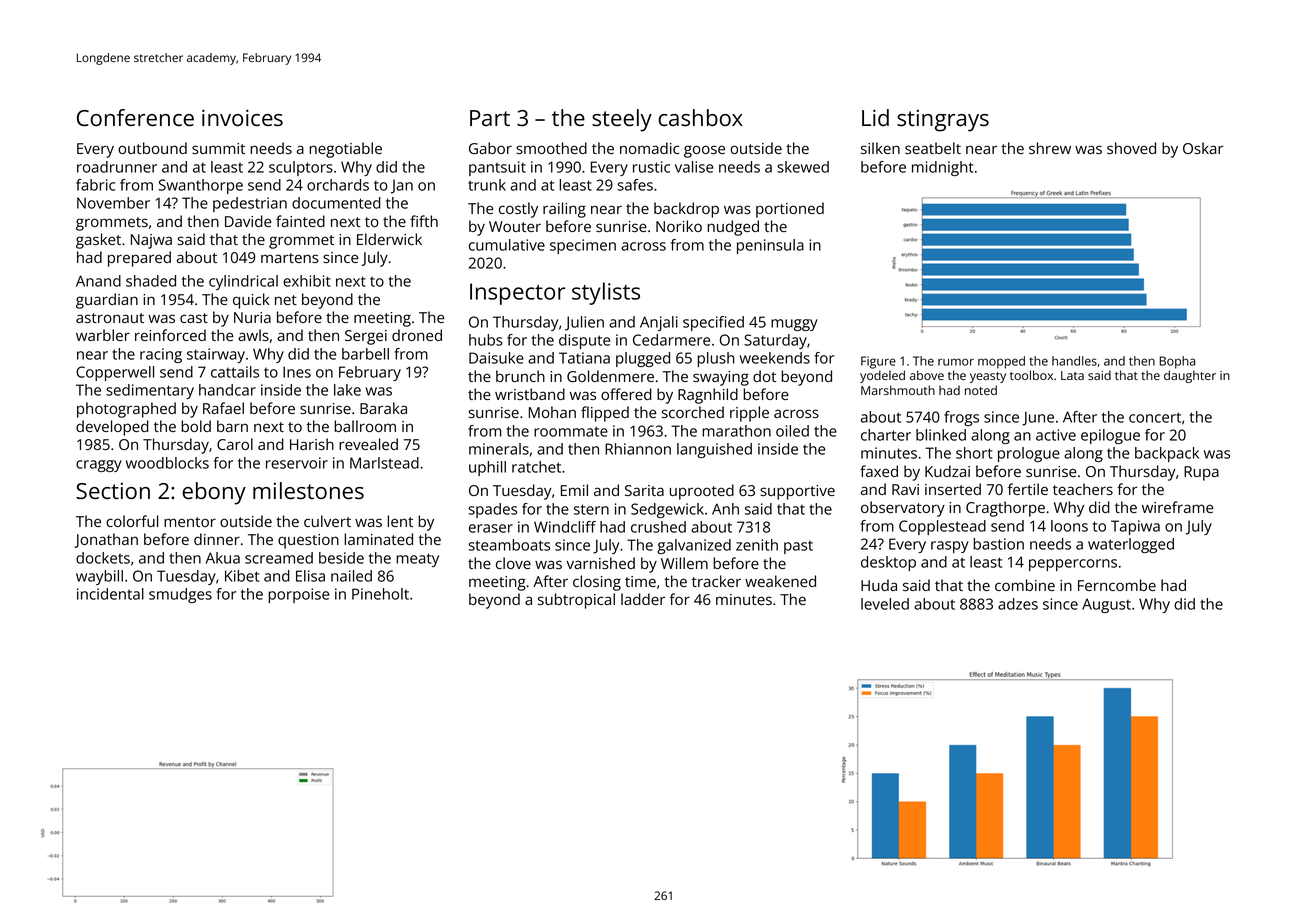 This document has width=1308, height=924. What do you see at coordinates (486, 340) in the document?
I see `hubs` at bounding box center [486, 340].
